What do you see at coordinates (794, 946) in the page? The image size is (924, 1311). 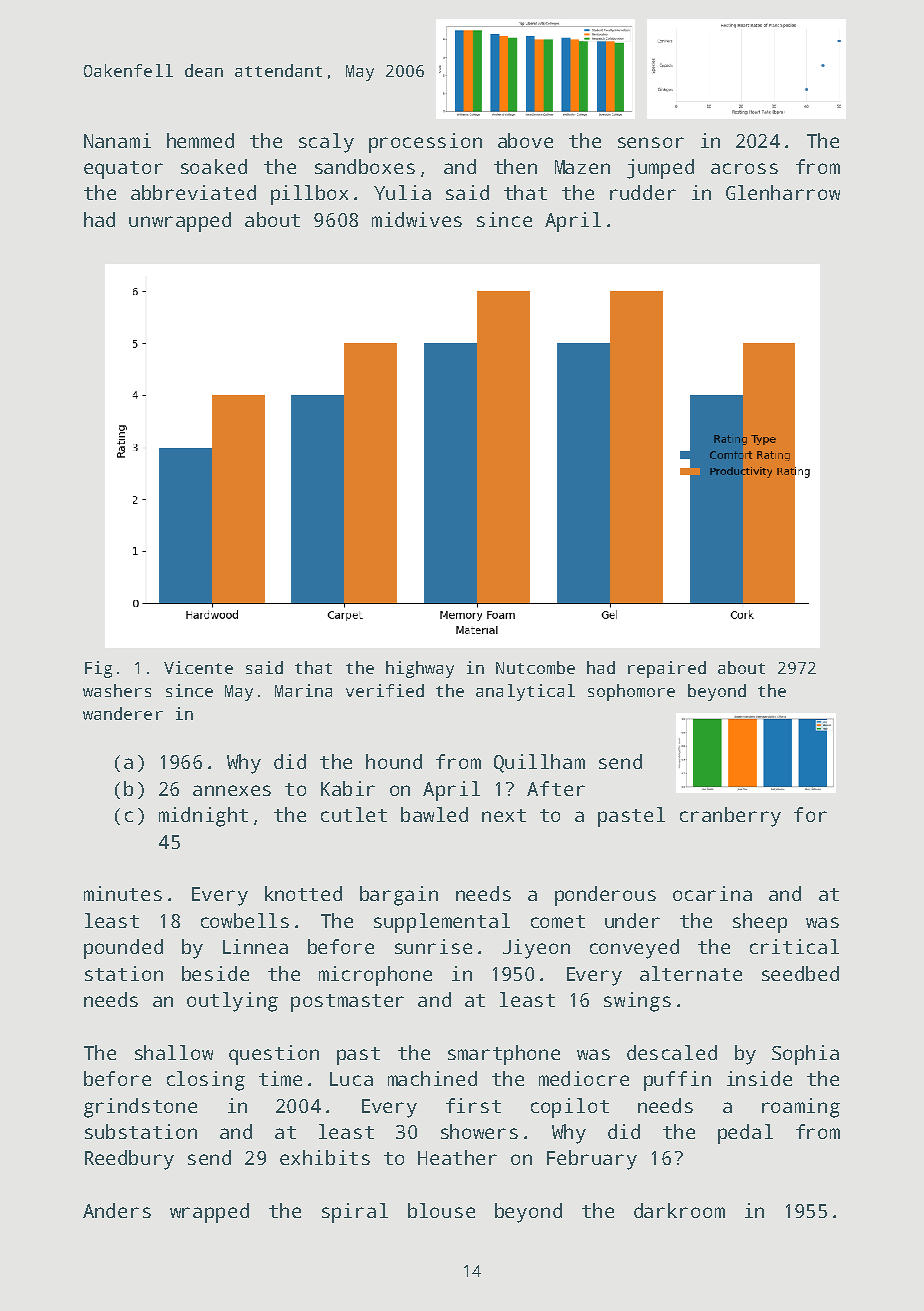 I see `critical` at bounding box center [794, 946].
